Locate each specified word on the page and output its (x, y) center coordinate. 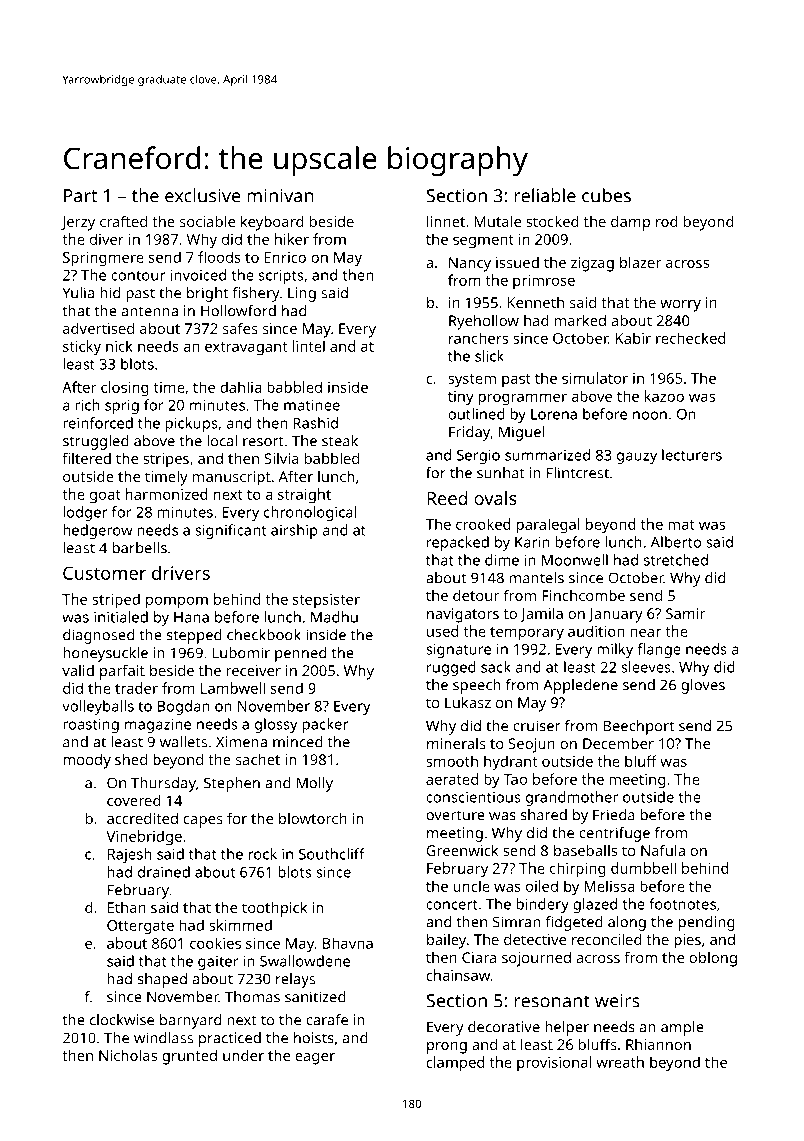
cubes (606, 195)
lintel (309, 346)
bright (207, 294)
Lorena (554, 414)
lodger (85, 513)
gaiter (218, 963)
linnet (446, 221)
